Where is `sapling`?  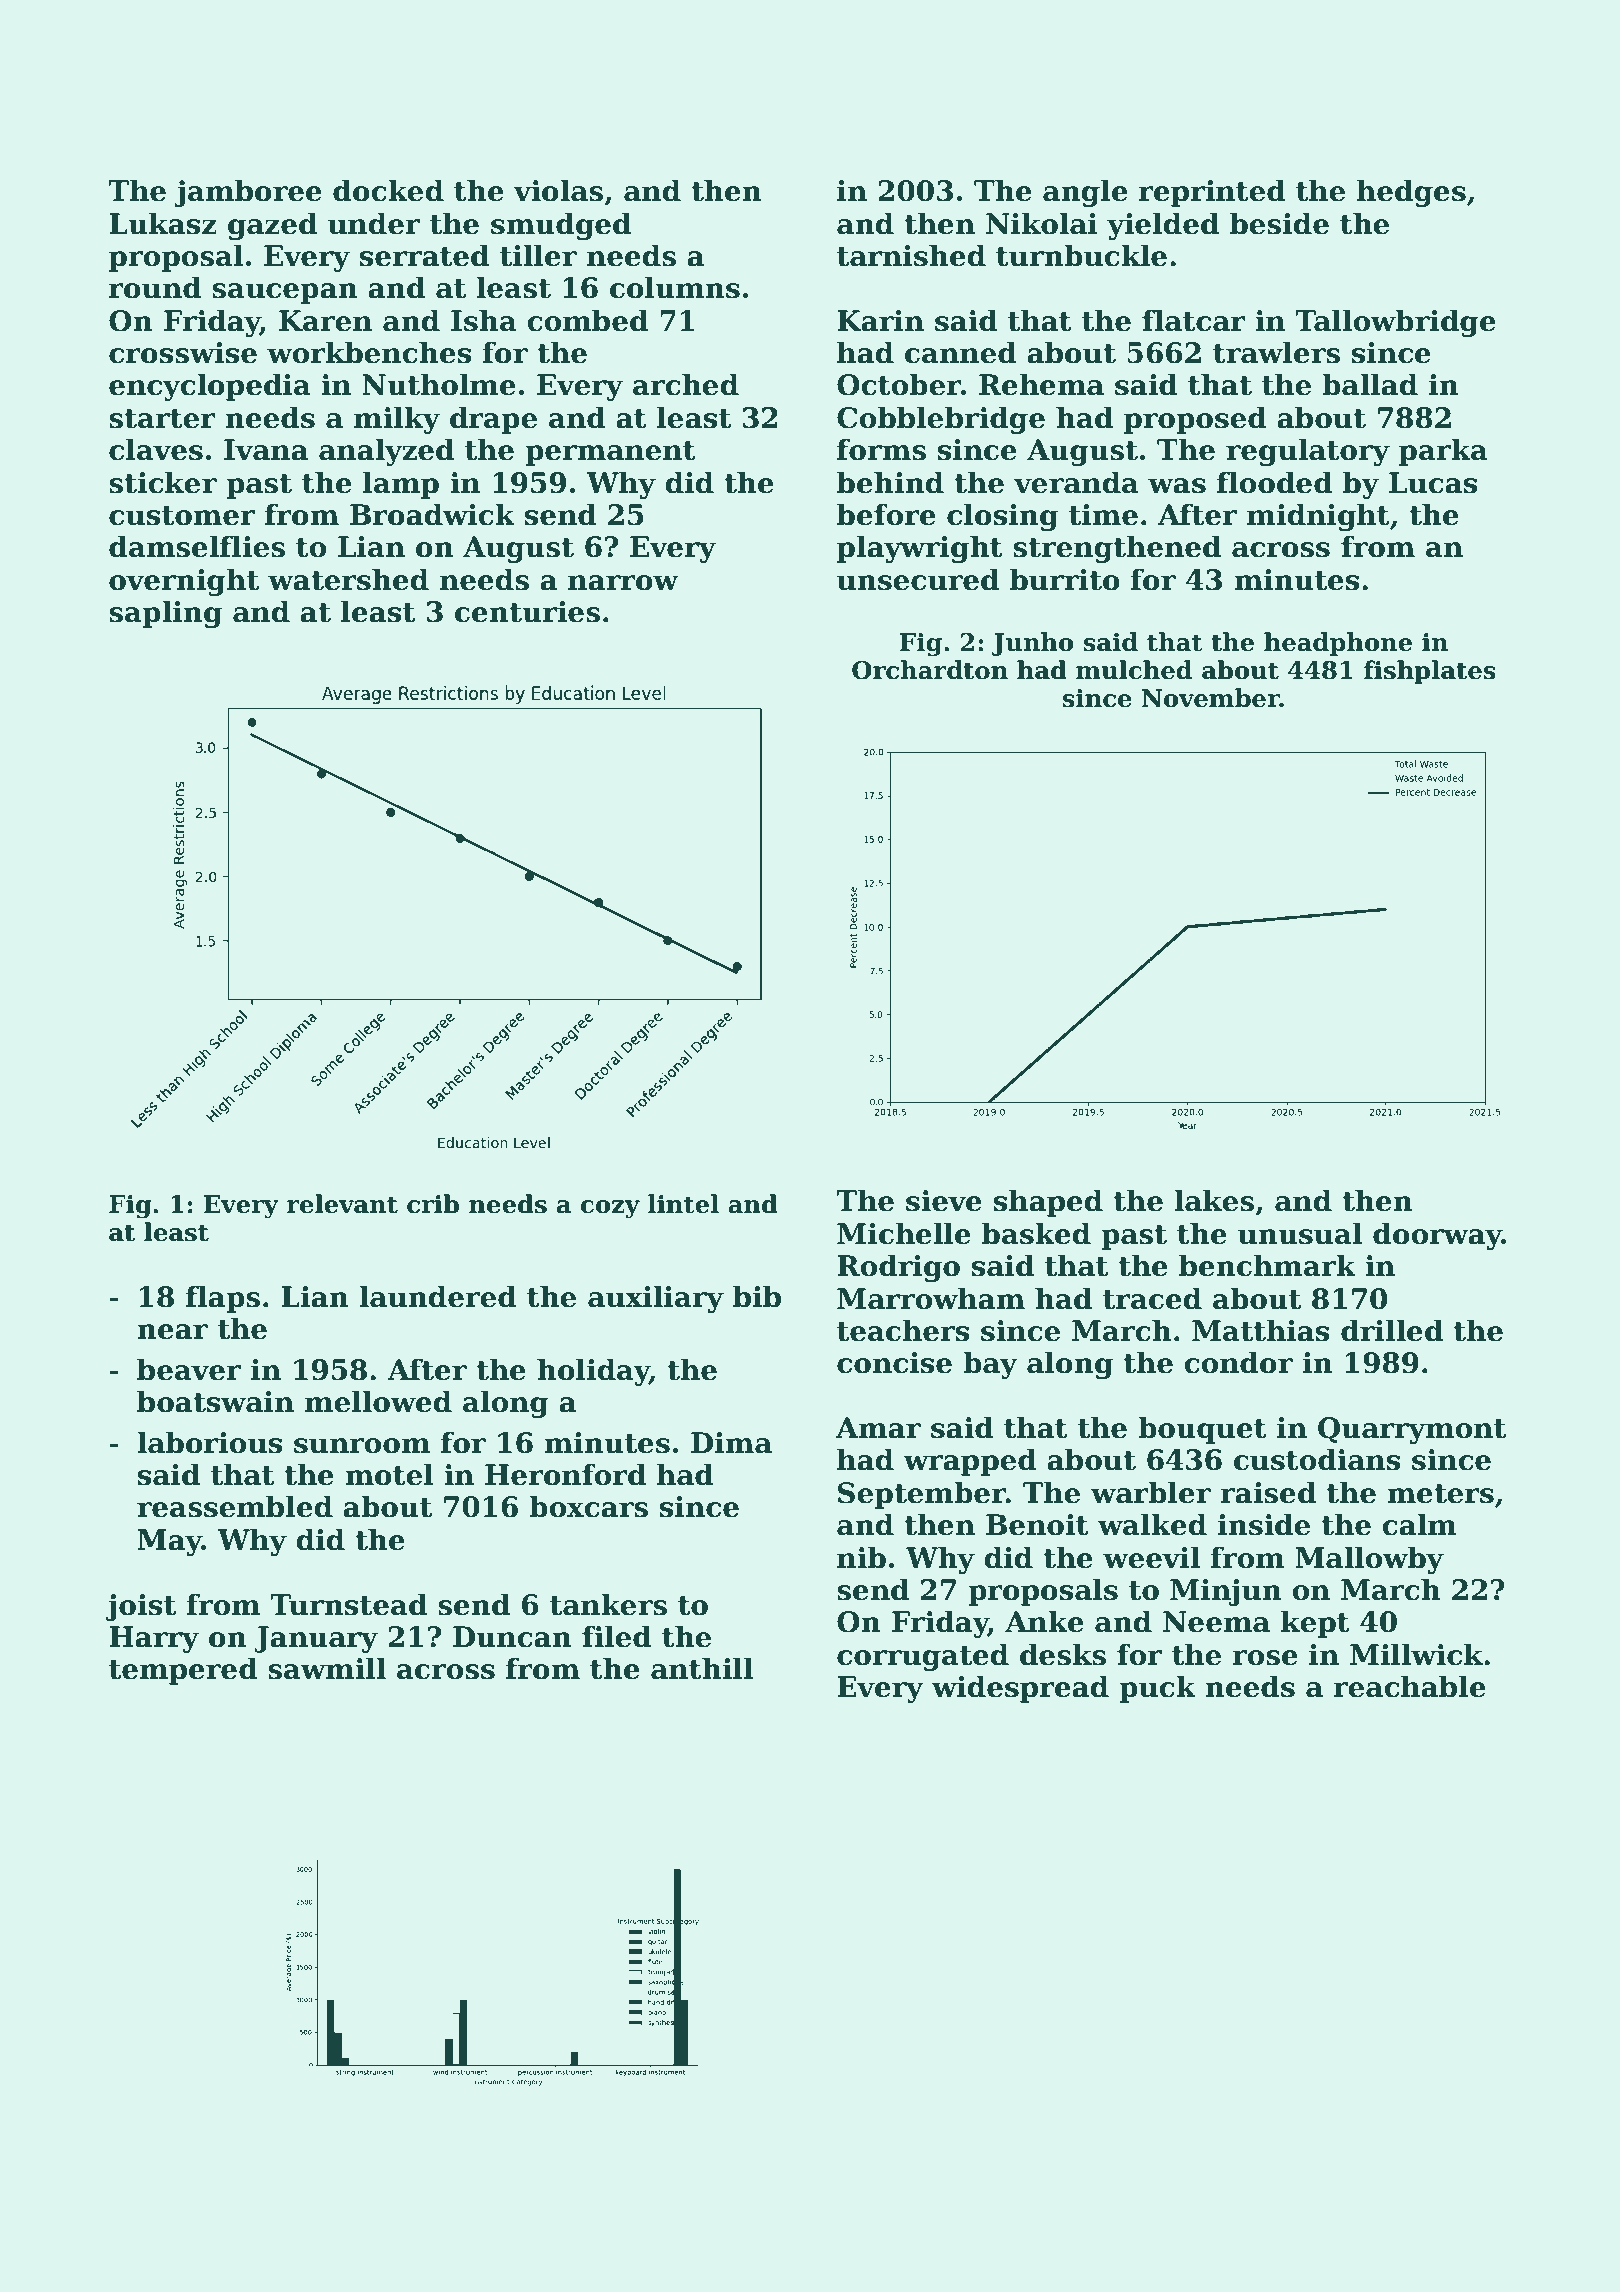 sapling is located at coordinates (165, 614).
